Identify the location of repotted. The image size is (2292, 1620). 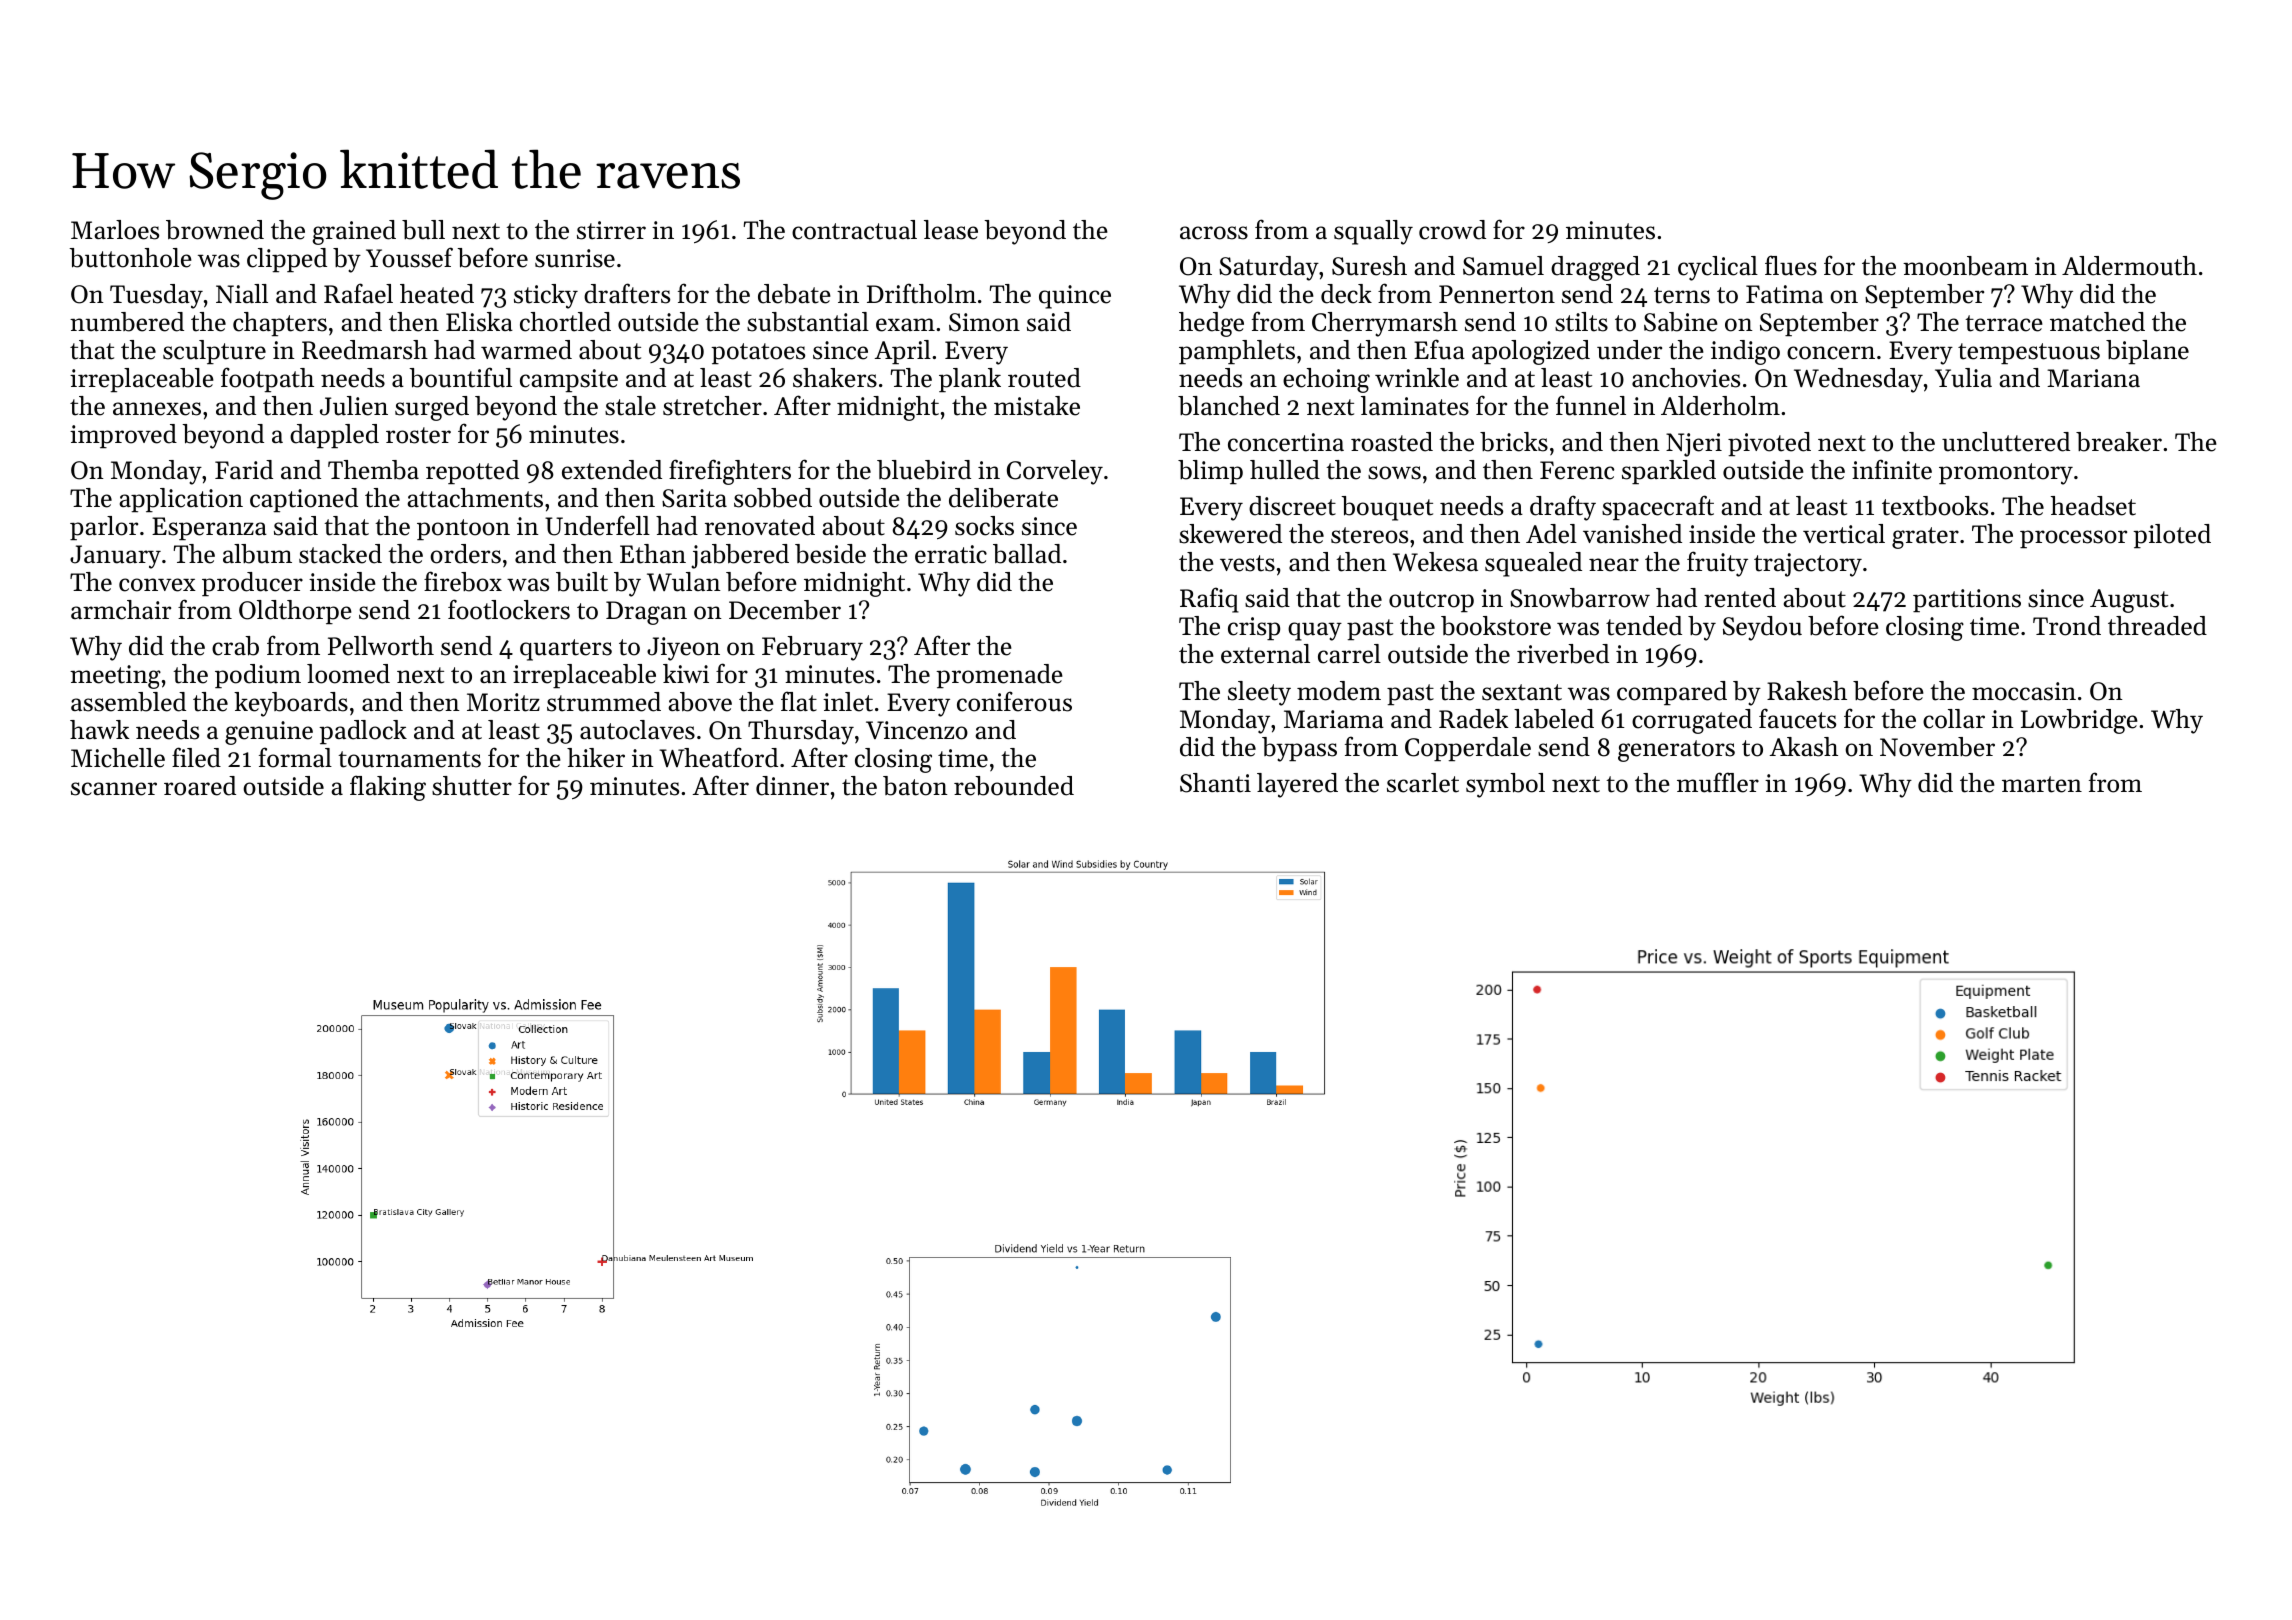
(472, 472).
